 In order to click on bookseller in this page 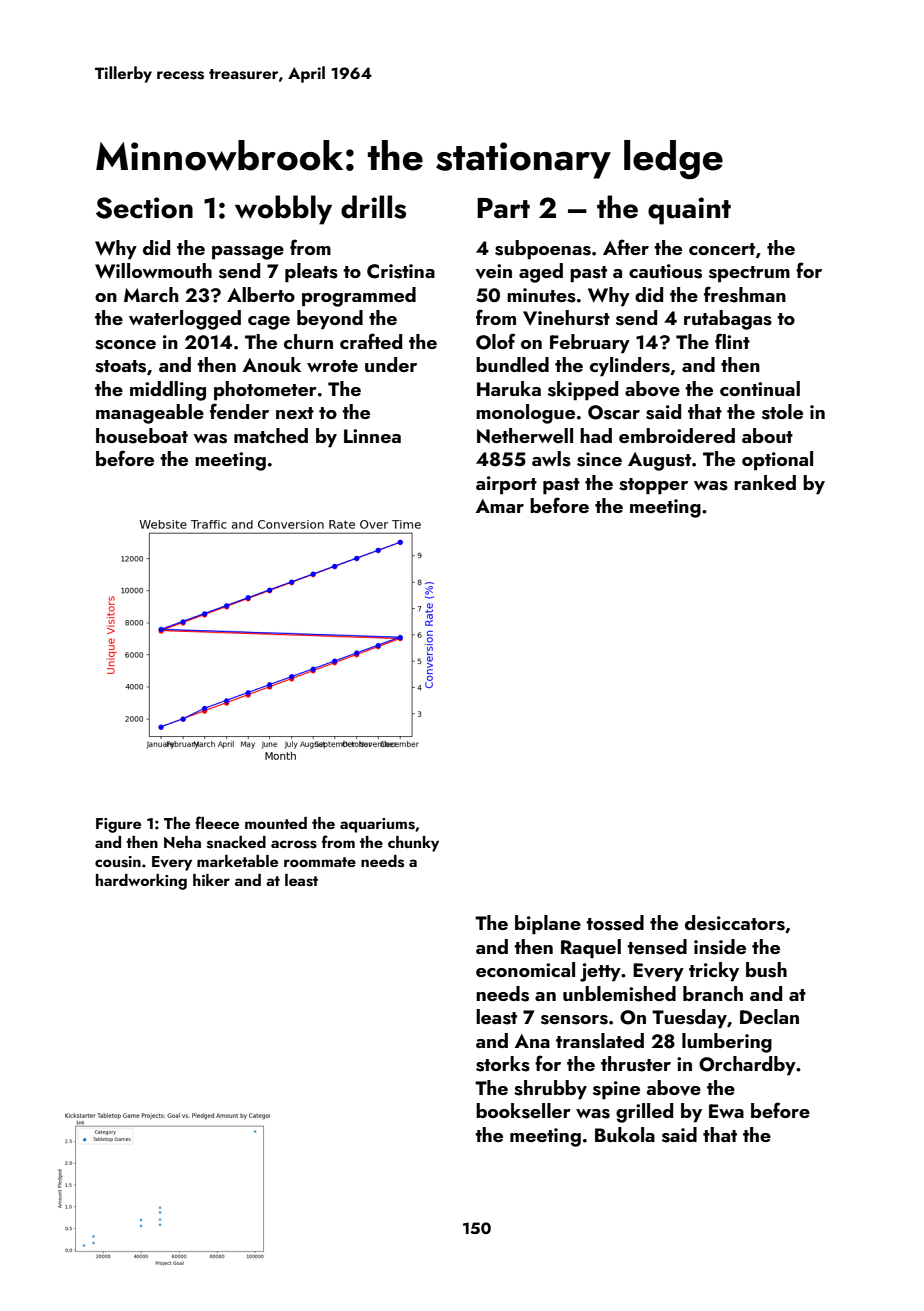, I will do `click(523, 1111)`.
